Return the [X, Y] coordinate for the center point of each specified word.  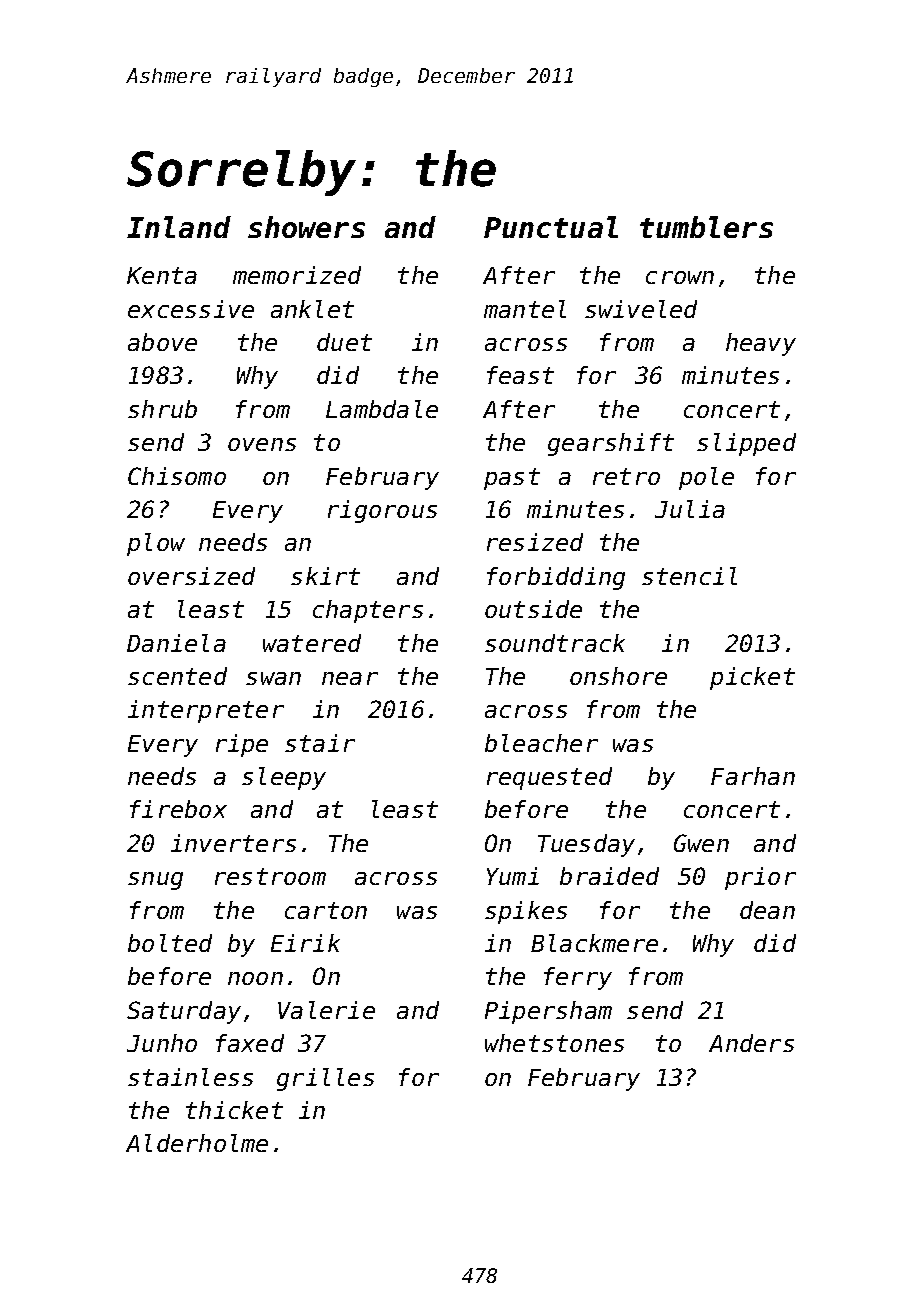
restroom [270, 876]
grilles [325, 1079]
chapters [368, 611]
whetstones [554, 1043]
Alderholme [197, 1143]
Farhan [753, 776]
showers [306, 227]
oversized [191, 576]
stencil [689, 576]
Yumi [513, 876]
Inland [179, 227]
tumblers [706, 227]
